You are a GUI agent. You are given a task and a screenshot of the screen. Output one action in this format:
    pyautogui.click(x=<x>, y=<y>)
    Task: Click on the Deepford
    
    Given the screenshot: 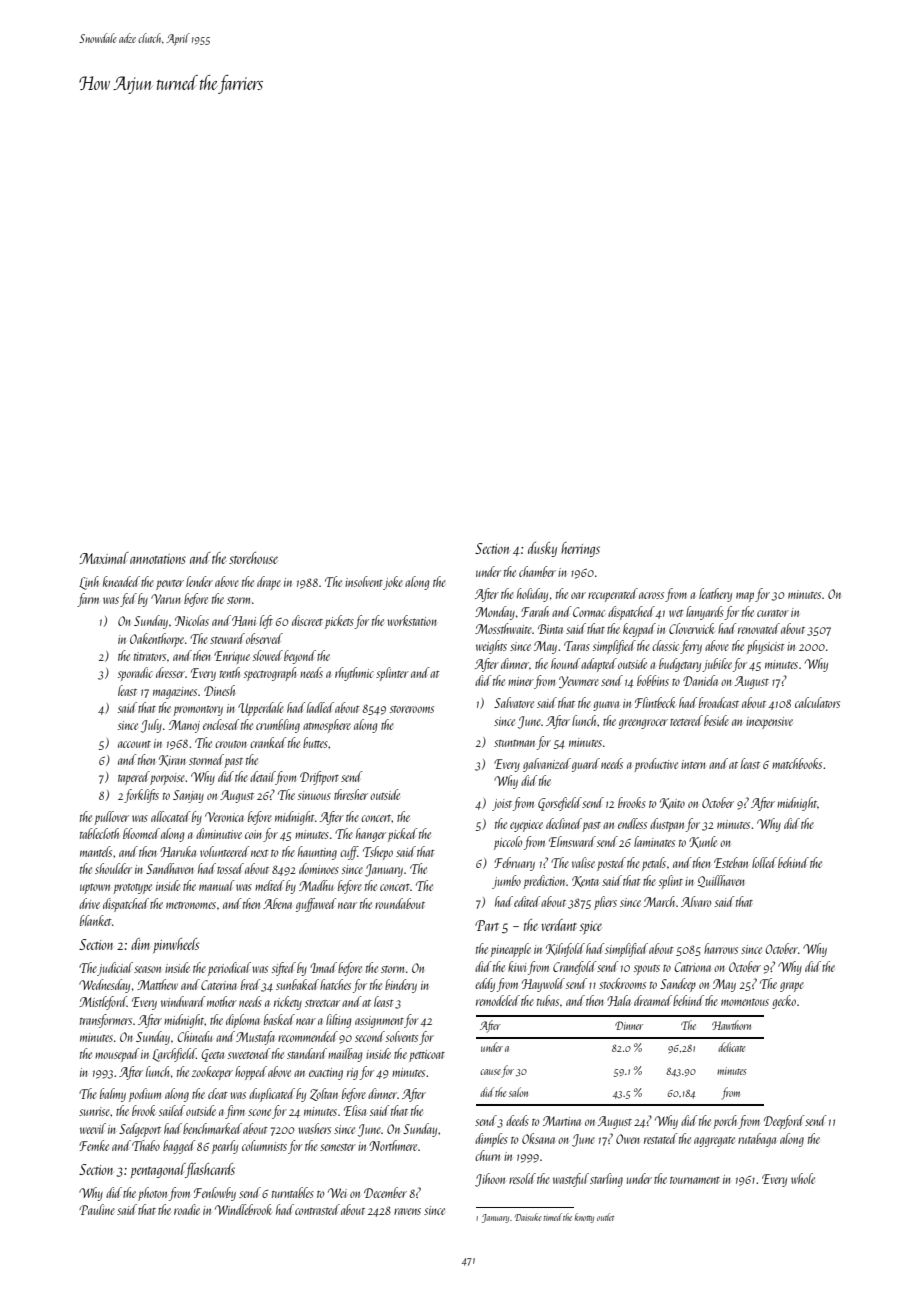 What is the action you would take?
    pyautogui.click(x=784, y=1122)
